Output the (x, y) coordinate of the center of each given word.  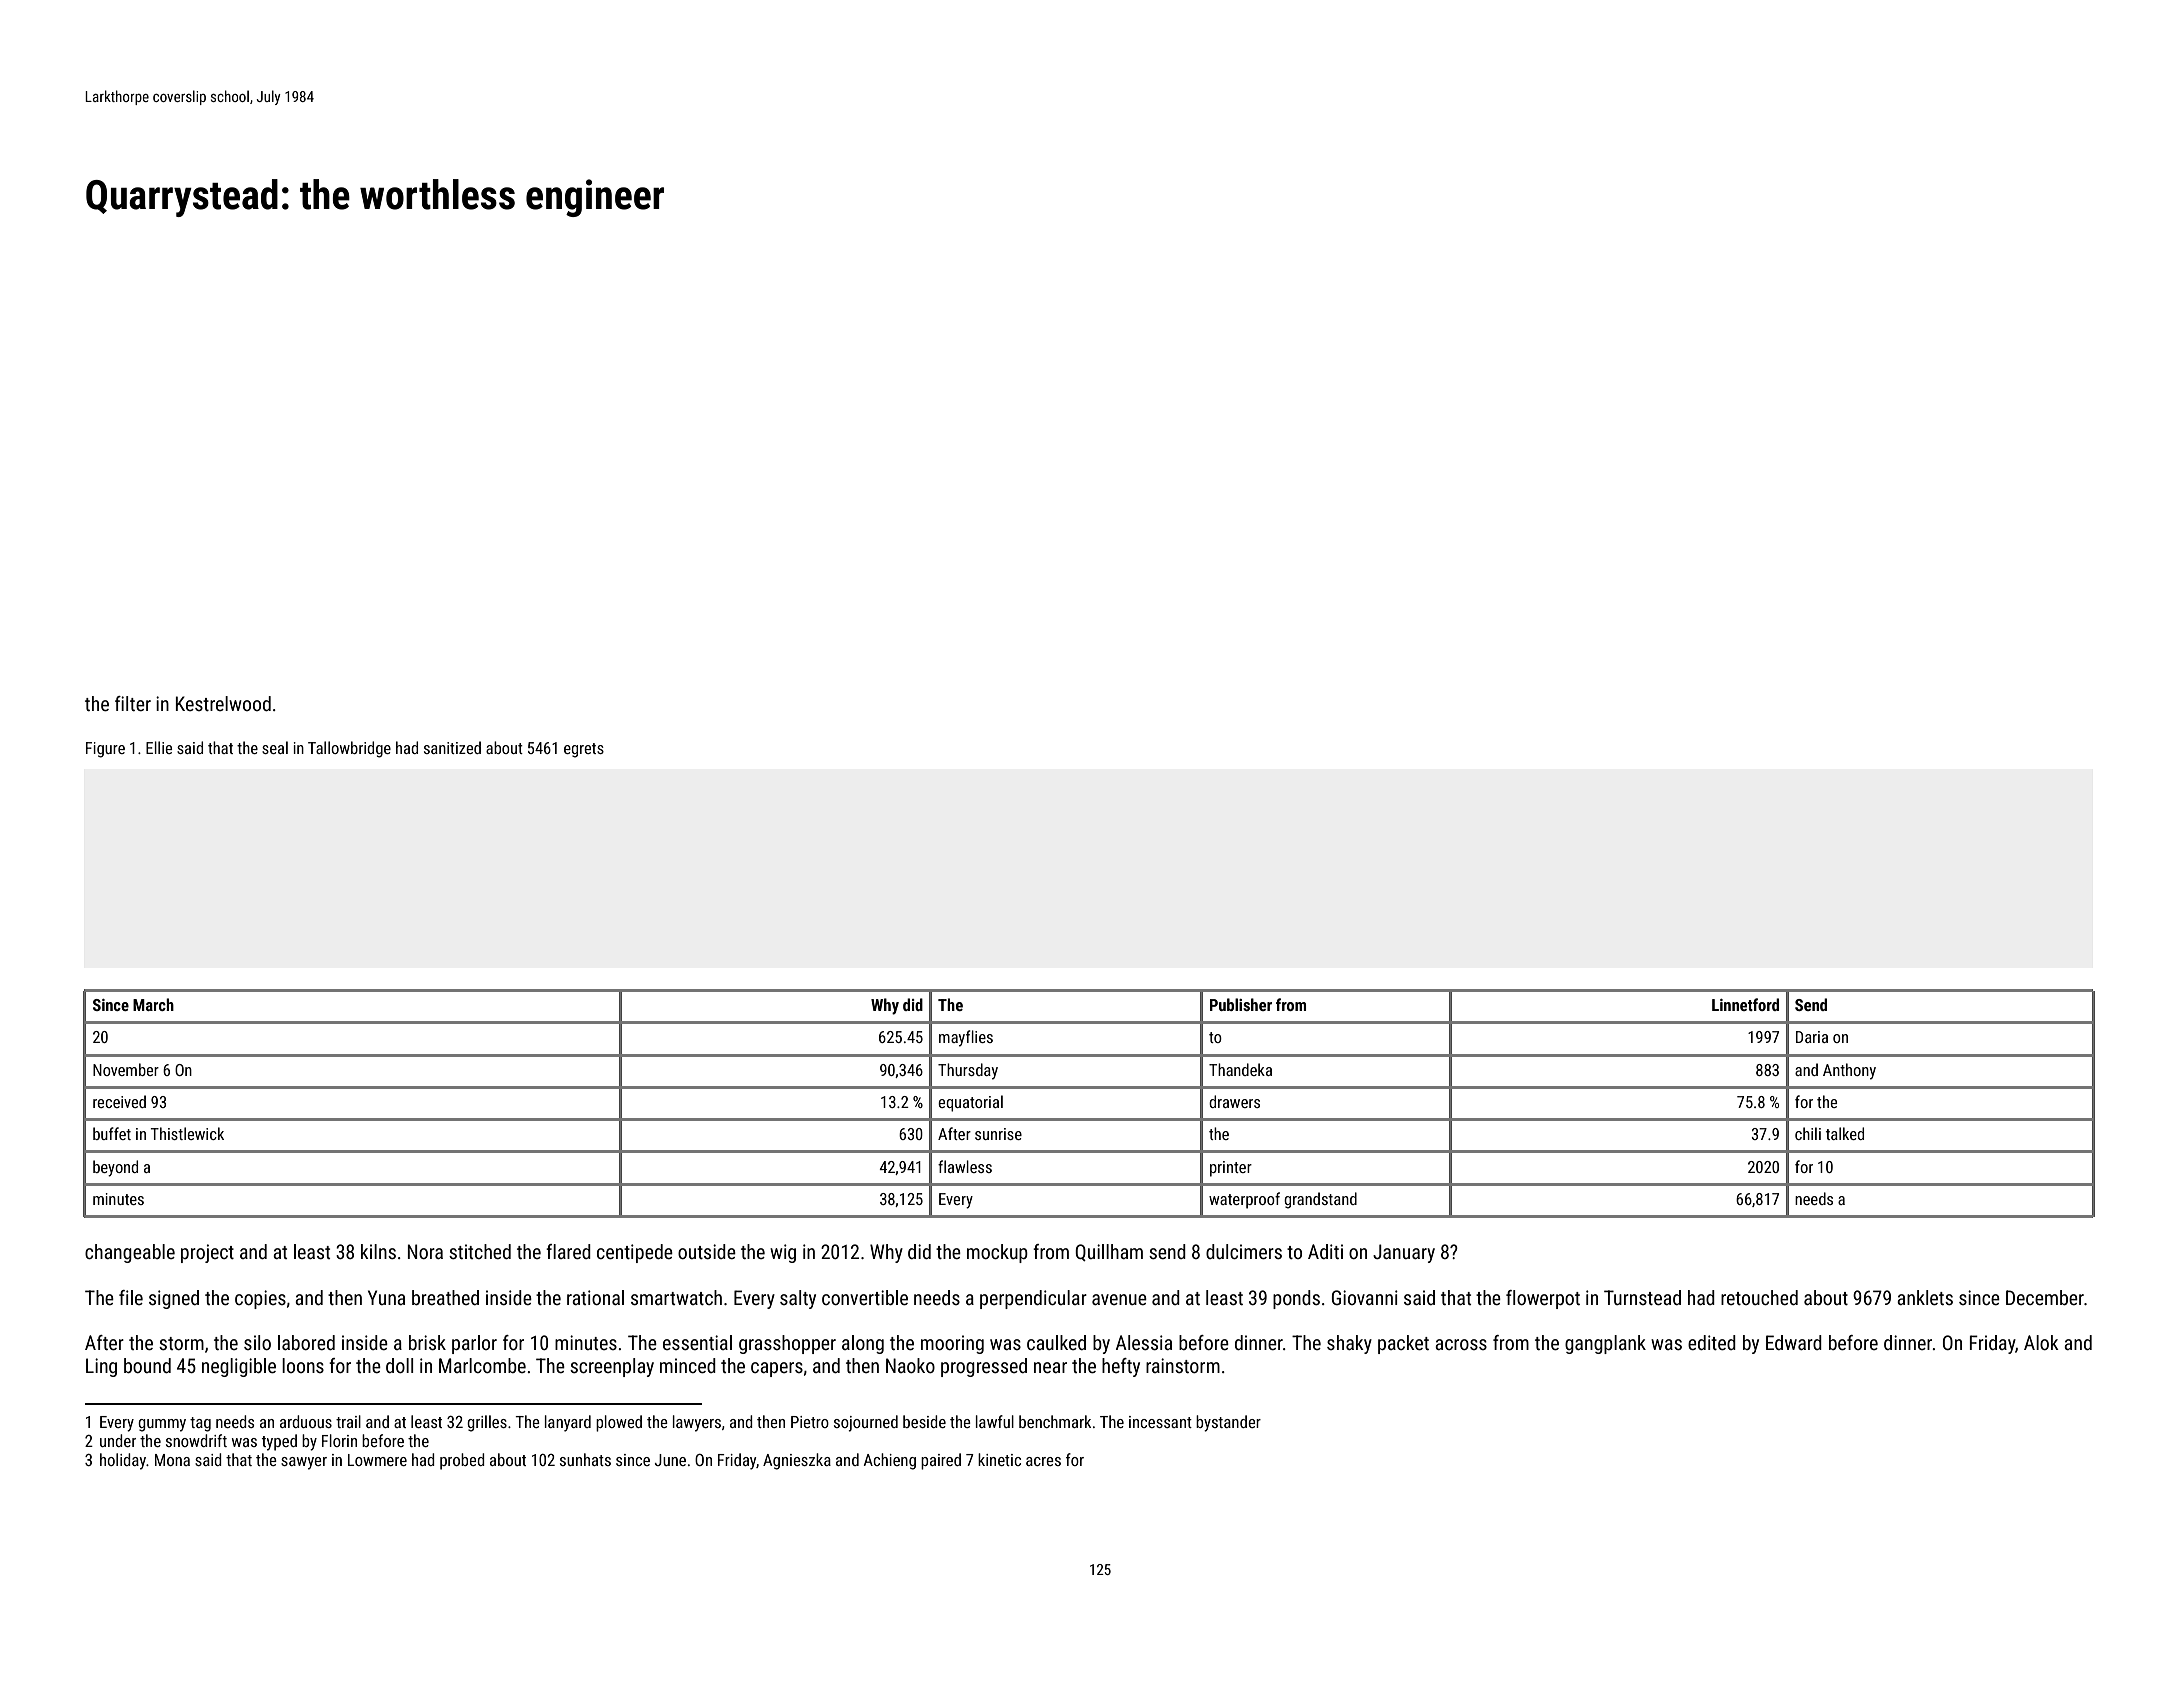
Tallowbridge (349, 749)
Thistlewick (187, 1133)
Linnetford (1745, 1004)
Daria (1812, 1037)
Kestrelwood (223, 703)
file (131, 1297)
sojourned (866, 1423)
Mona (172, 1460)
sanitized (452, 747)
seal (275, 747)
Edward (1794, 1342)
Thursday (968, 1071)
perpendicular (1033, 1299)
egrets (584, 750)
